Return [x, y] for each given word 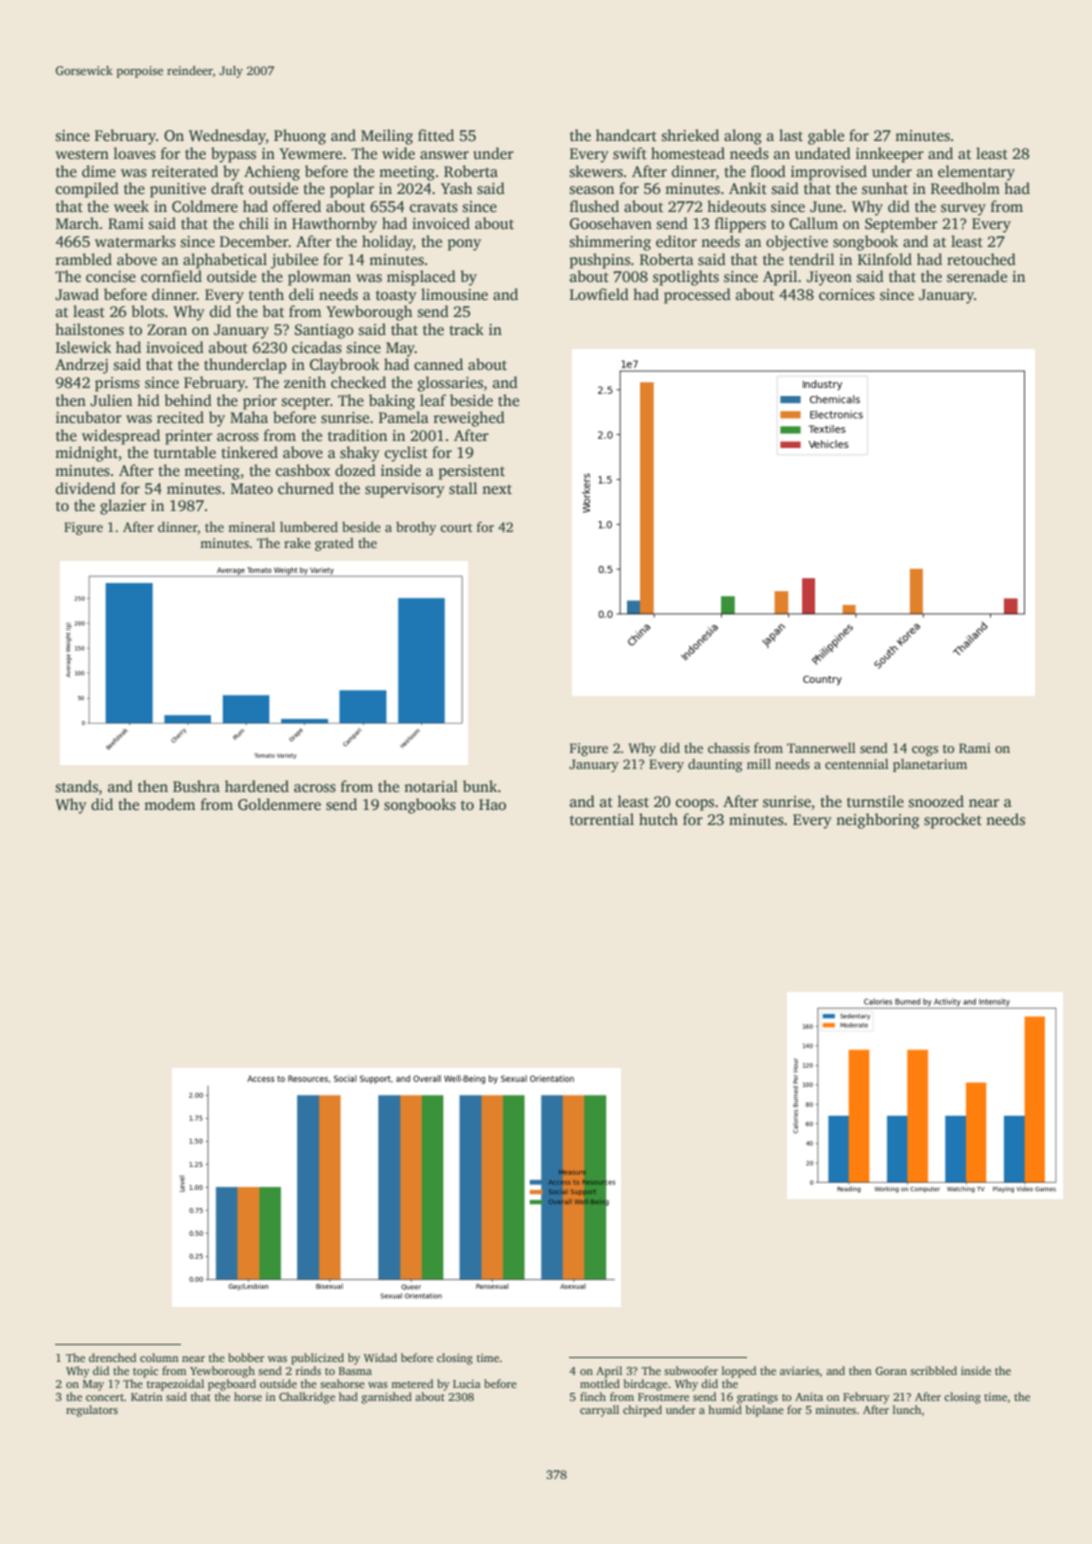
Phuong [300, 137]
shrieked [690, 135]
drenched [112, 1357]
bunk [480, 786]
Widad [380, 1357]
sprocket [953, 821]
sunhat [885, 188]
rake [297, 543]
